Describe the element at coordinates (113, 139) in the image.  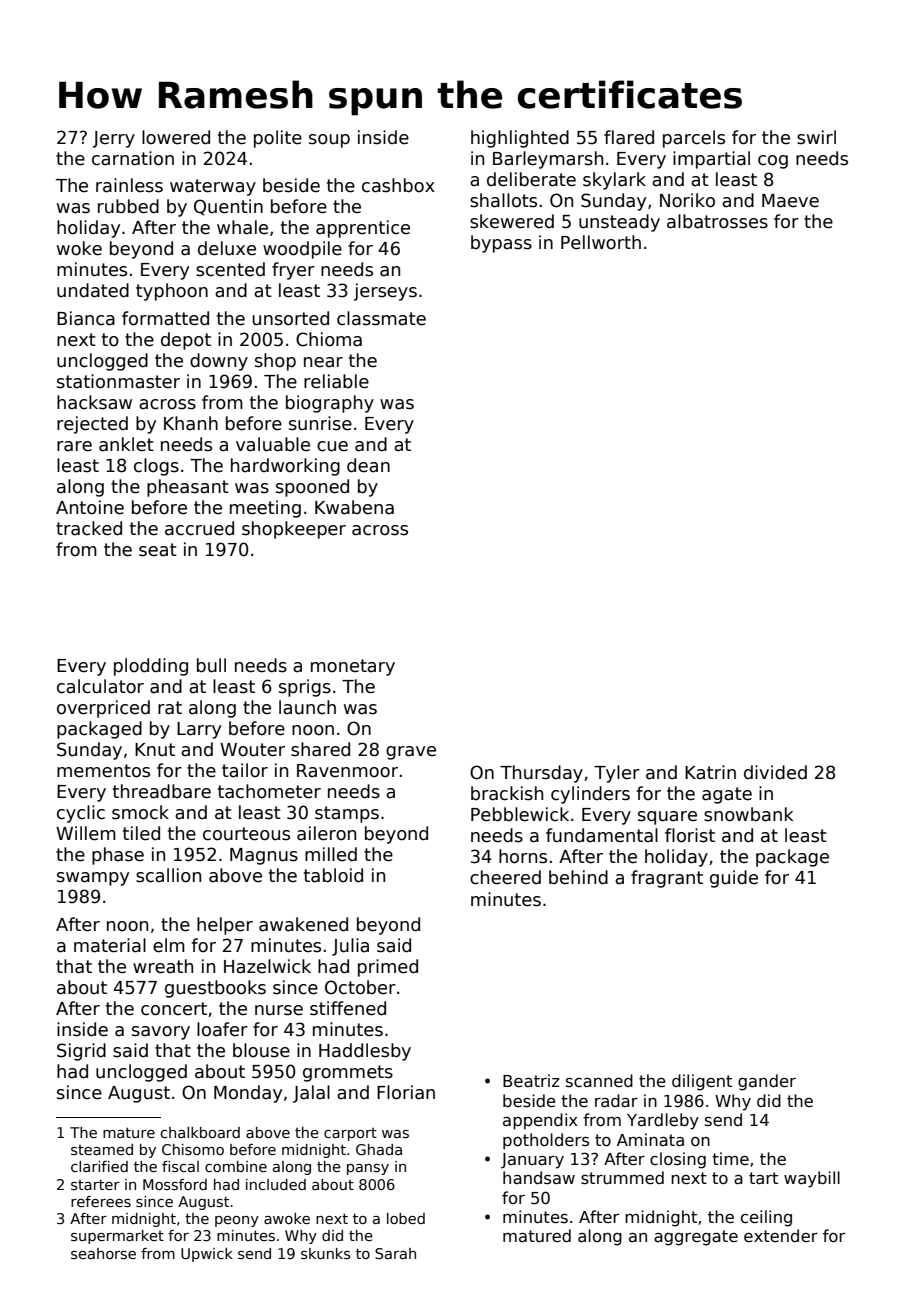
I see `Jerry` at that location.
